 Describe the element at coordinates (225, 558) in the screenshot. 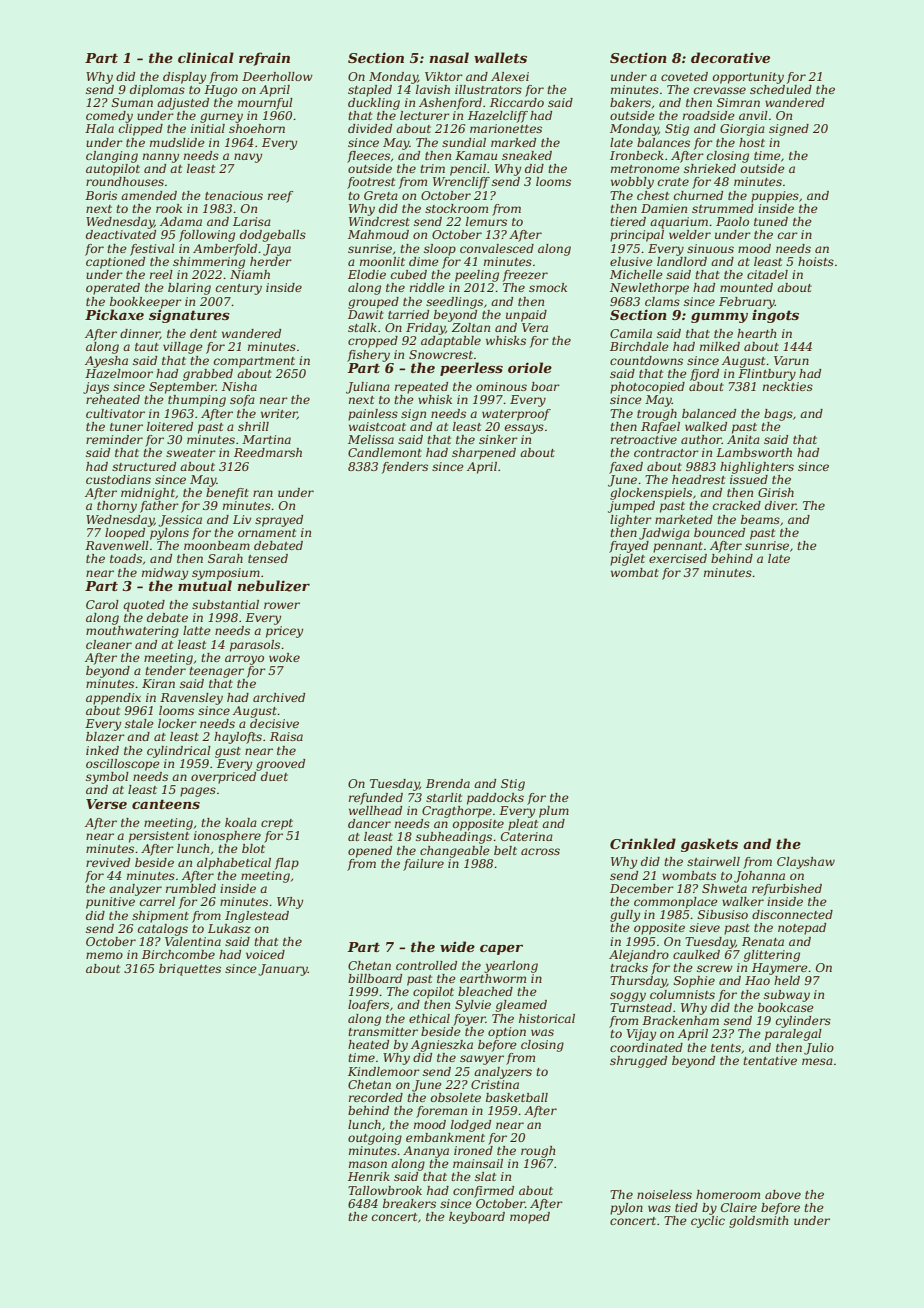

I see `Sarah` at that location.
